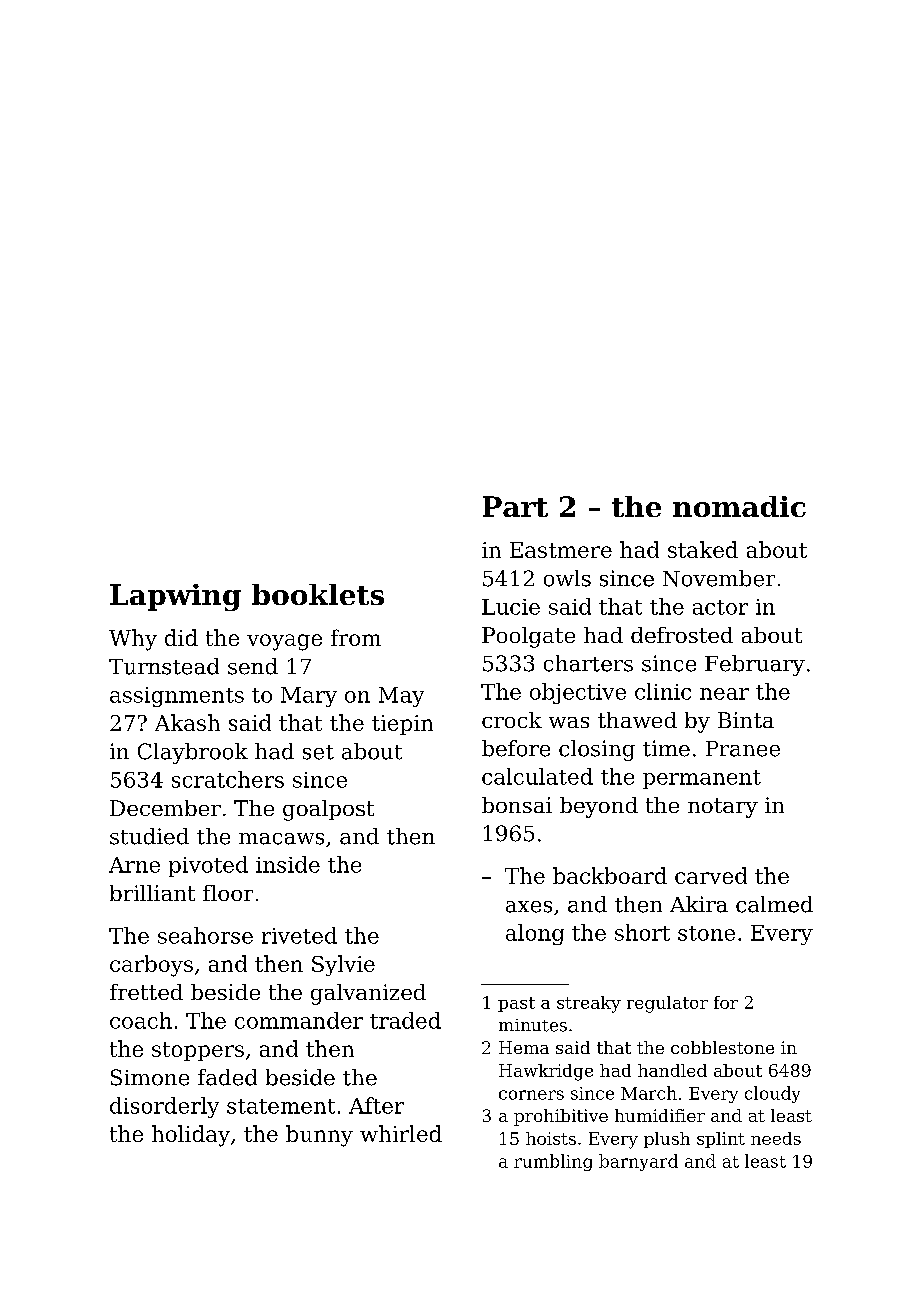 This screenshot has height=1311, width=924. What do you see at coordinates (299, 935) in the screenshot?
I see `riveted` at bounding box center [299, 935].
